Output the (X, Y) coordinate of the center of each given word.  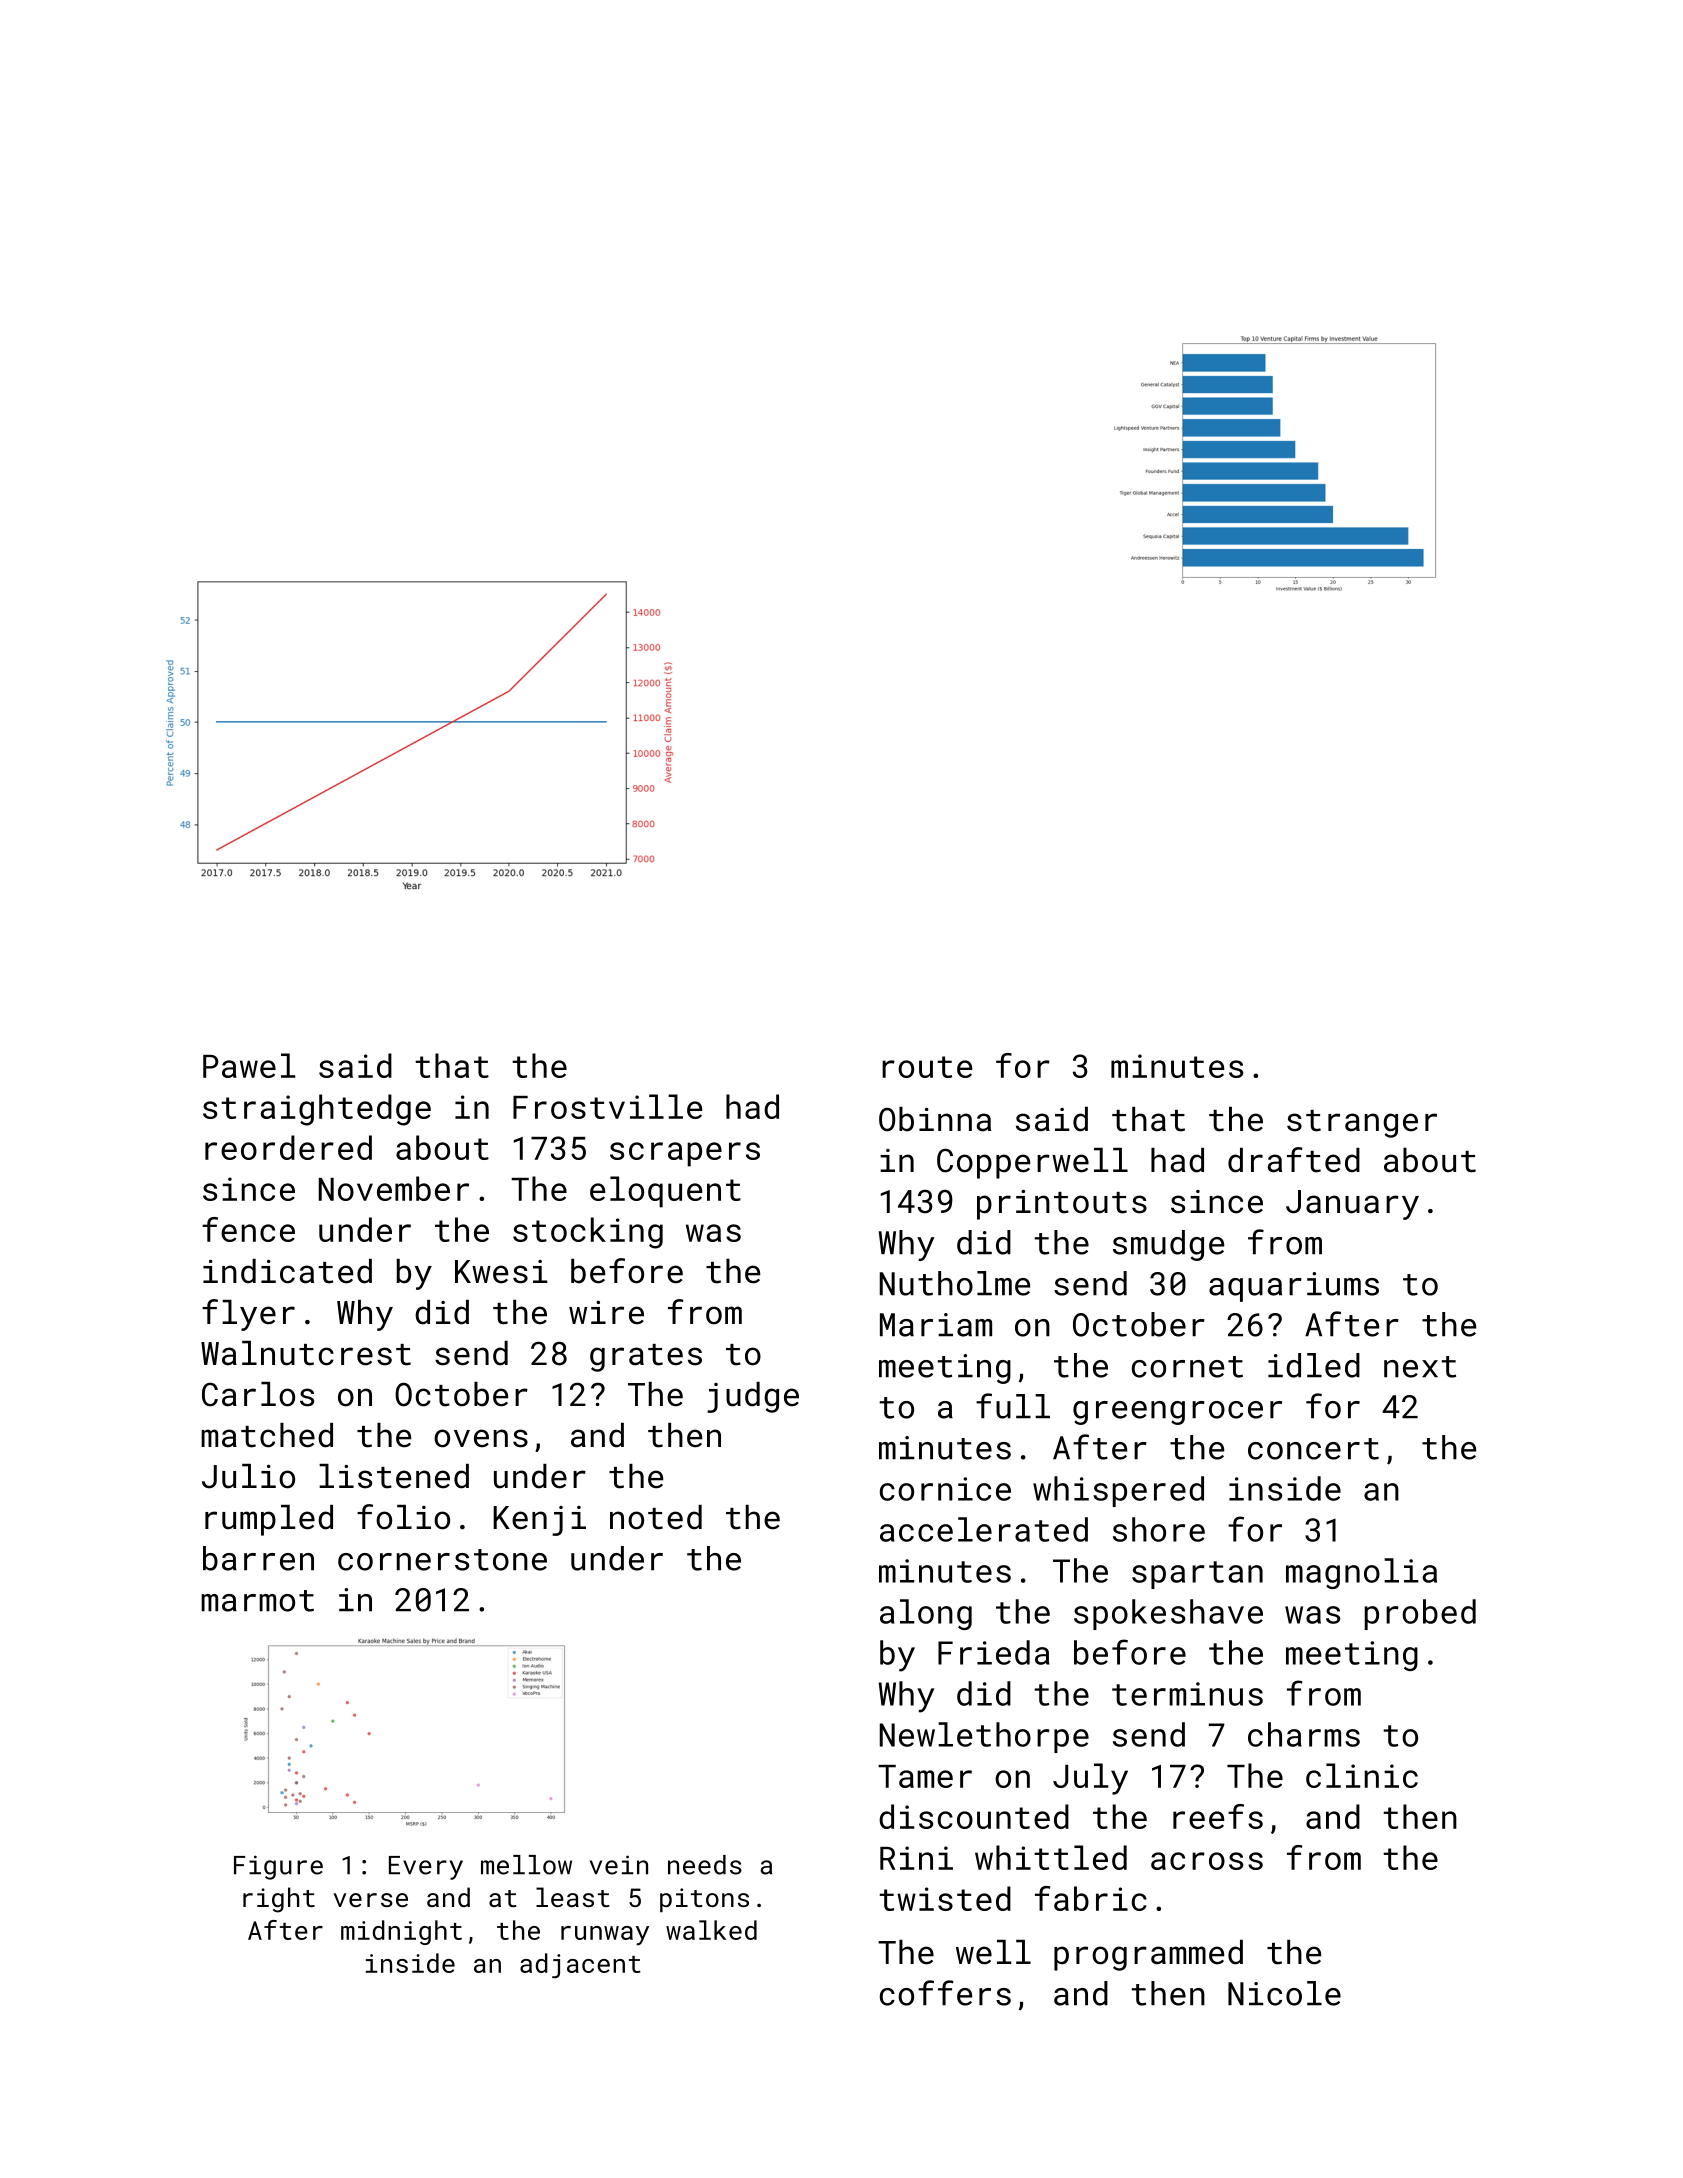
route (927, 1067)
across (1207, 1861)
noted (656, 1517)
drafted (1294, 1160)
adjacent (580, 1966)
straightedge (317, 1110)
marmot (257, 1601)
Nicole (1284, 1993)
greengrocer (1177, 1413)
